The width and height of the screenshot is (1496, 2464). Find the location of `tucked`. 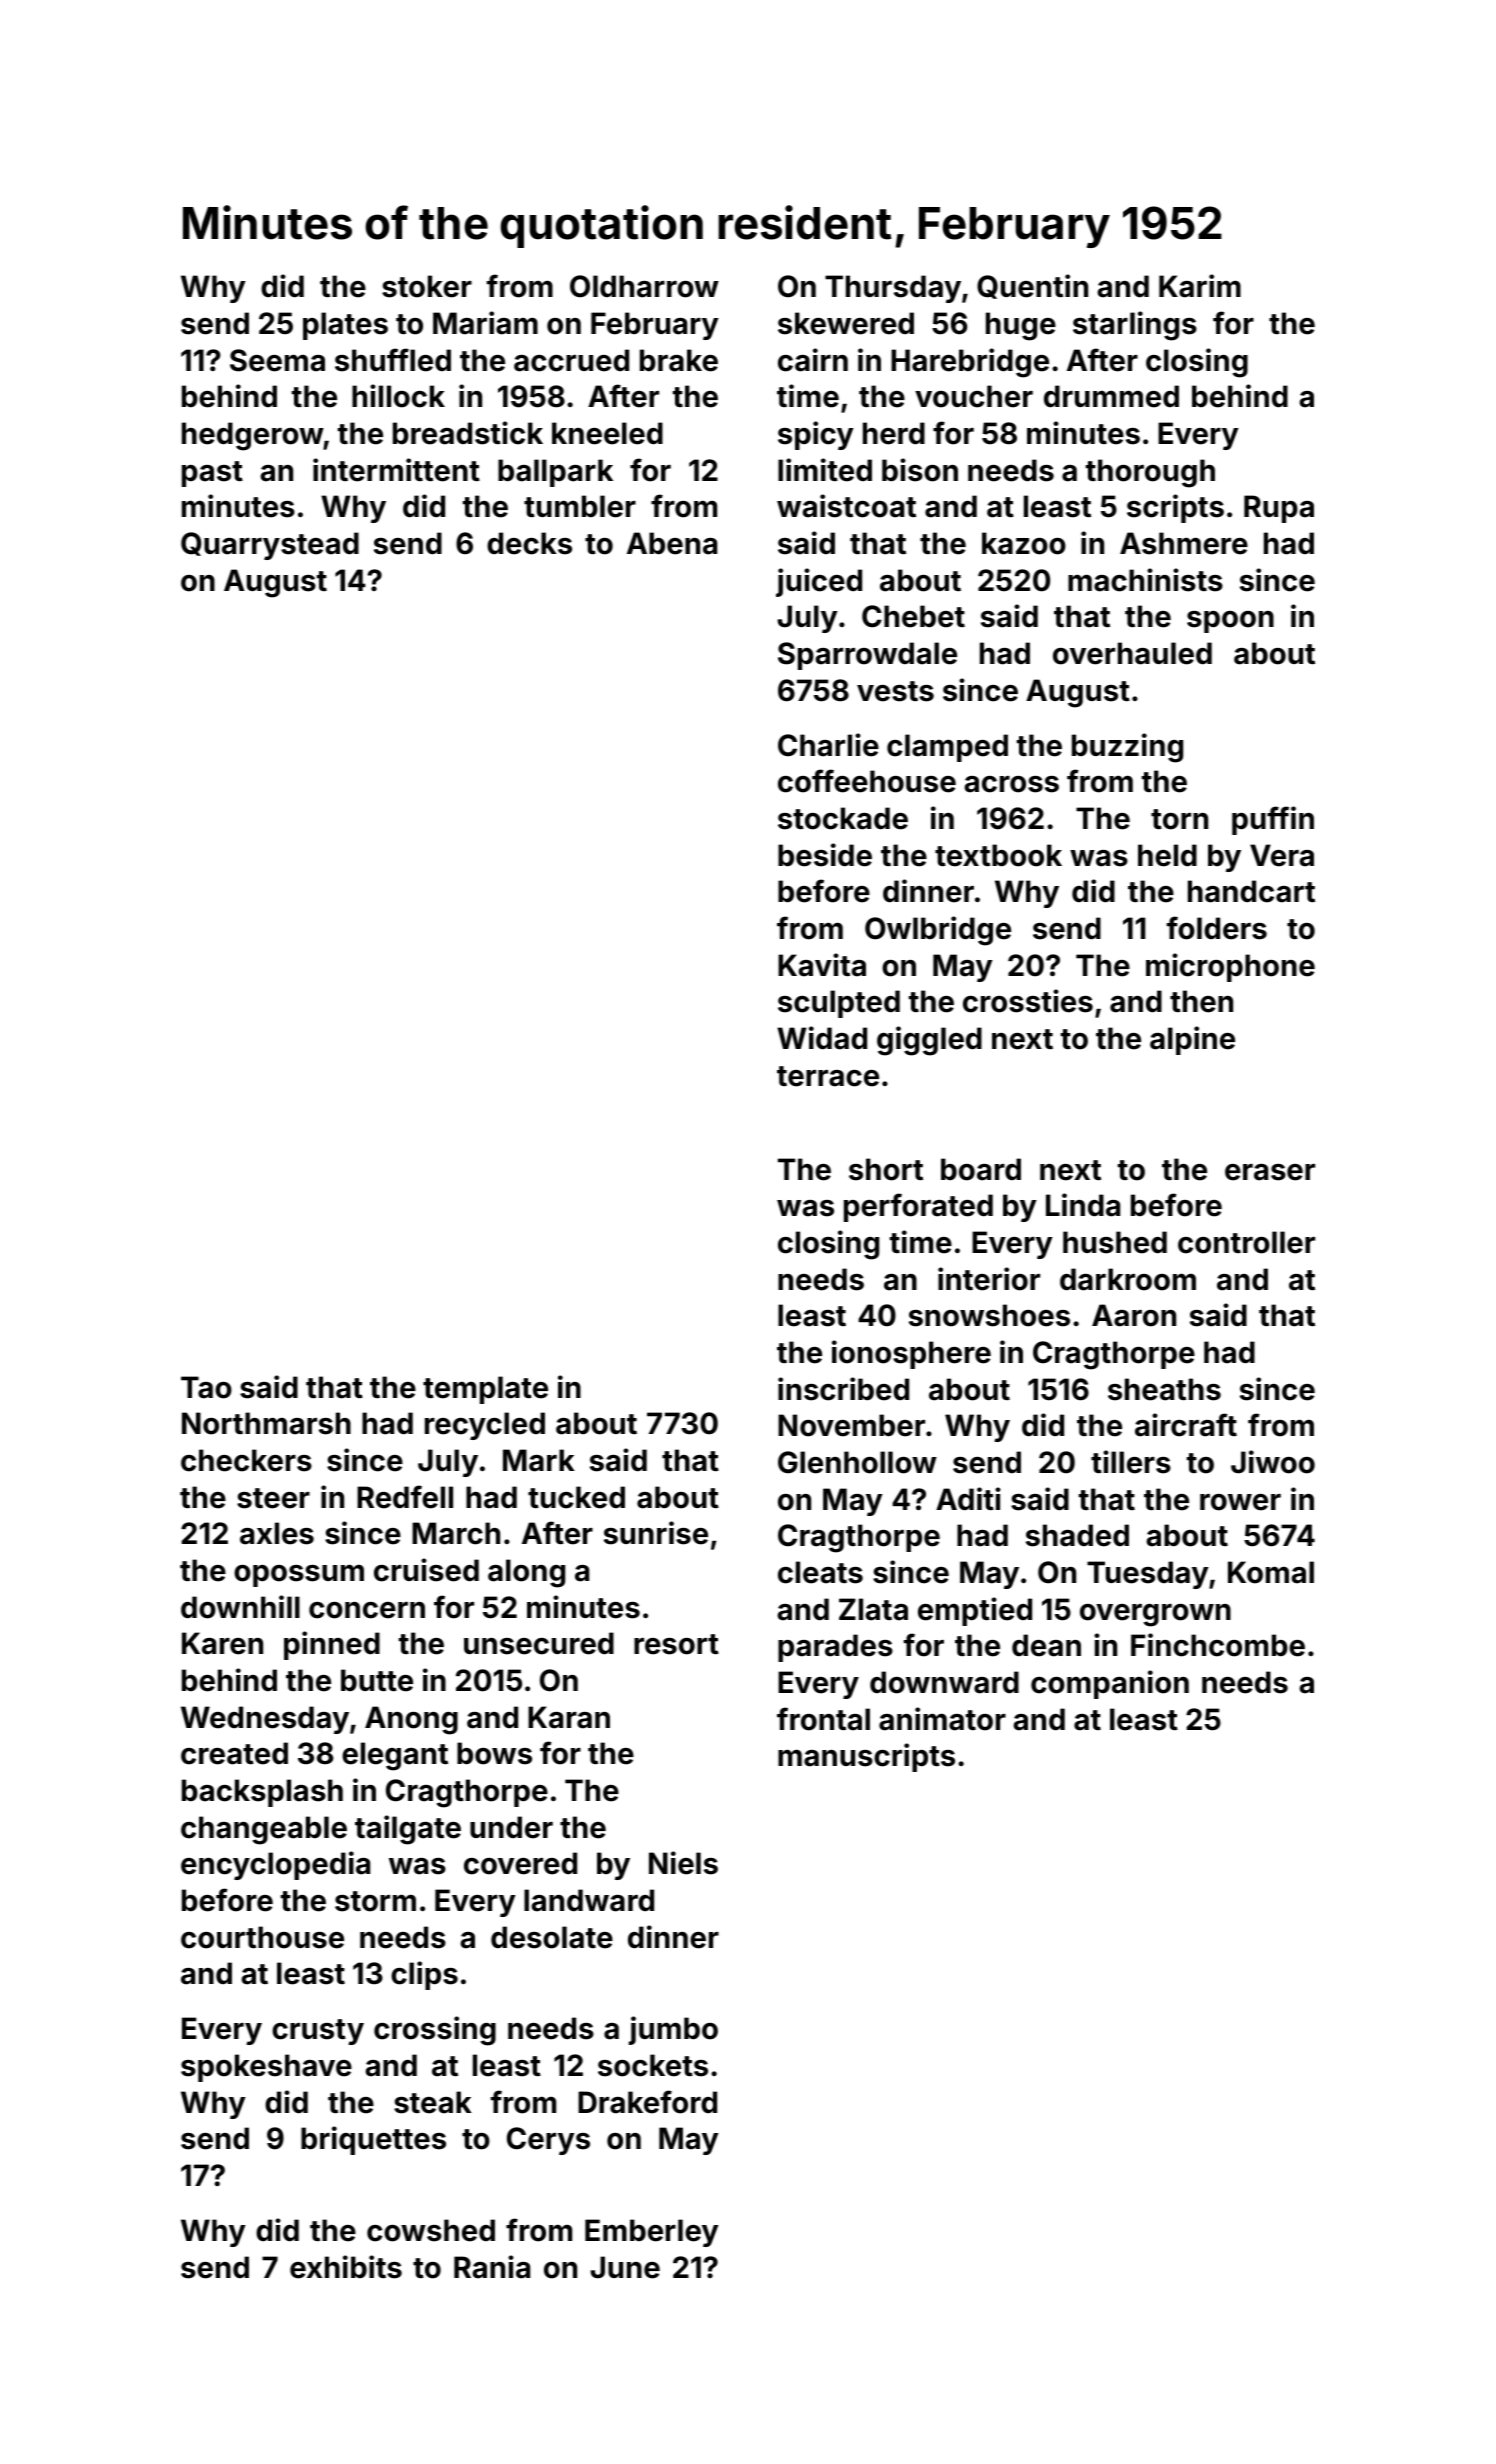

tucked is located at coordinates (576, 1497).
